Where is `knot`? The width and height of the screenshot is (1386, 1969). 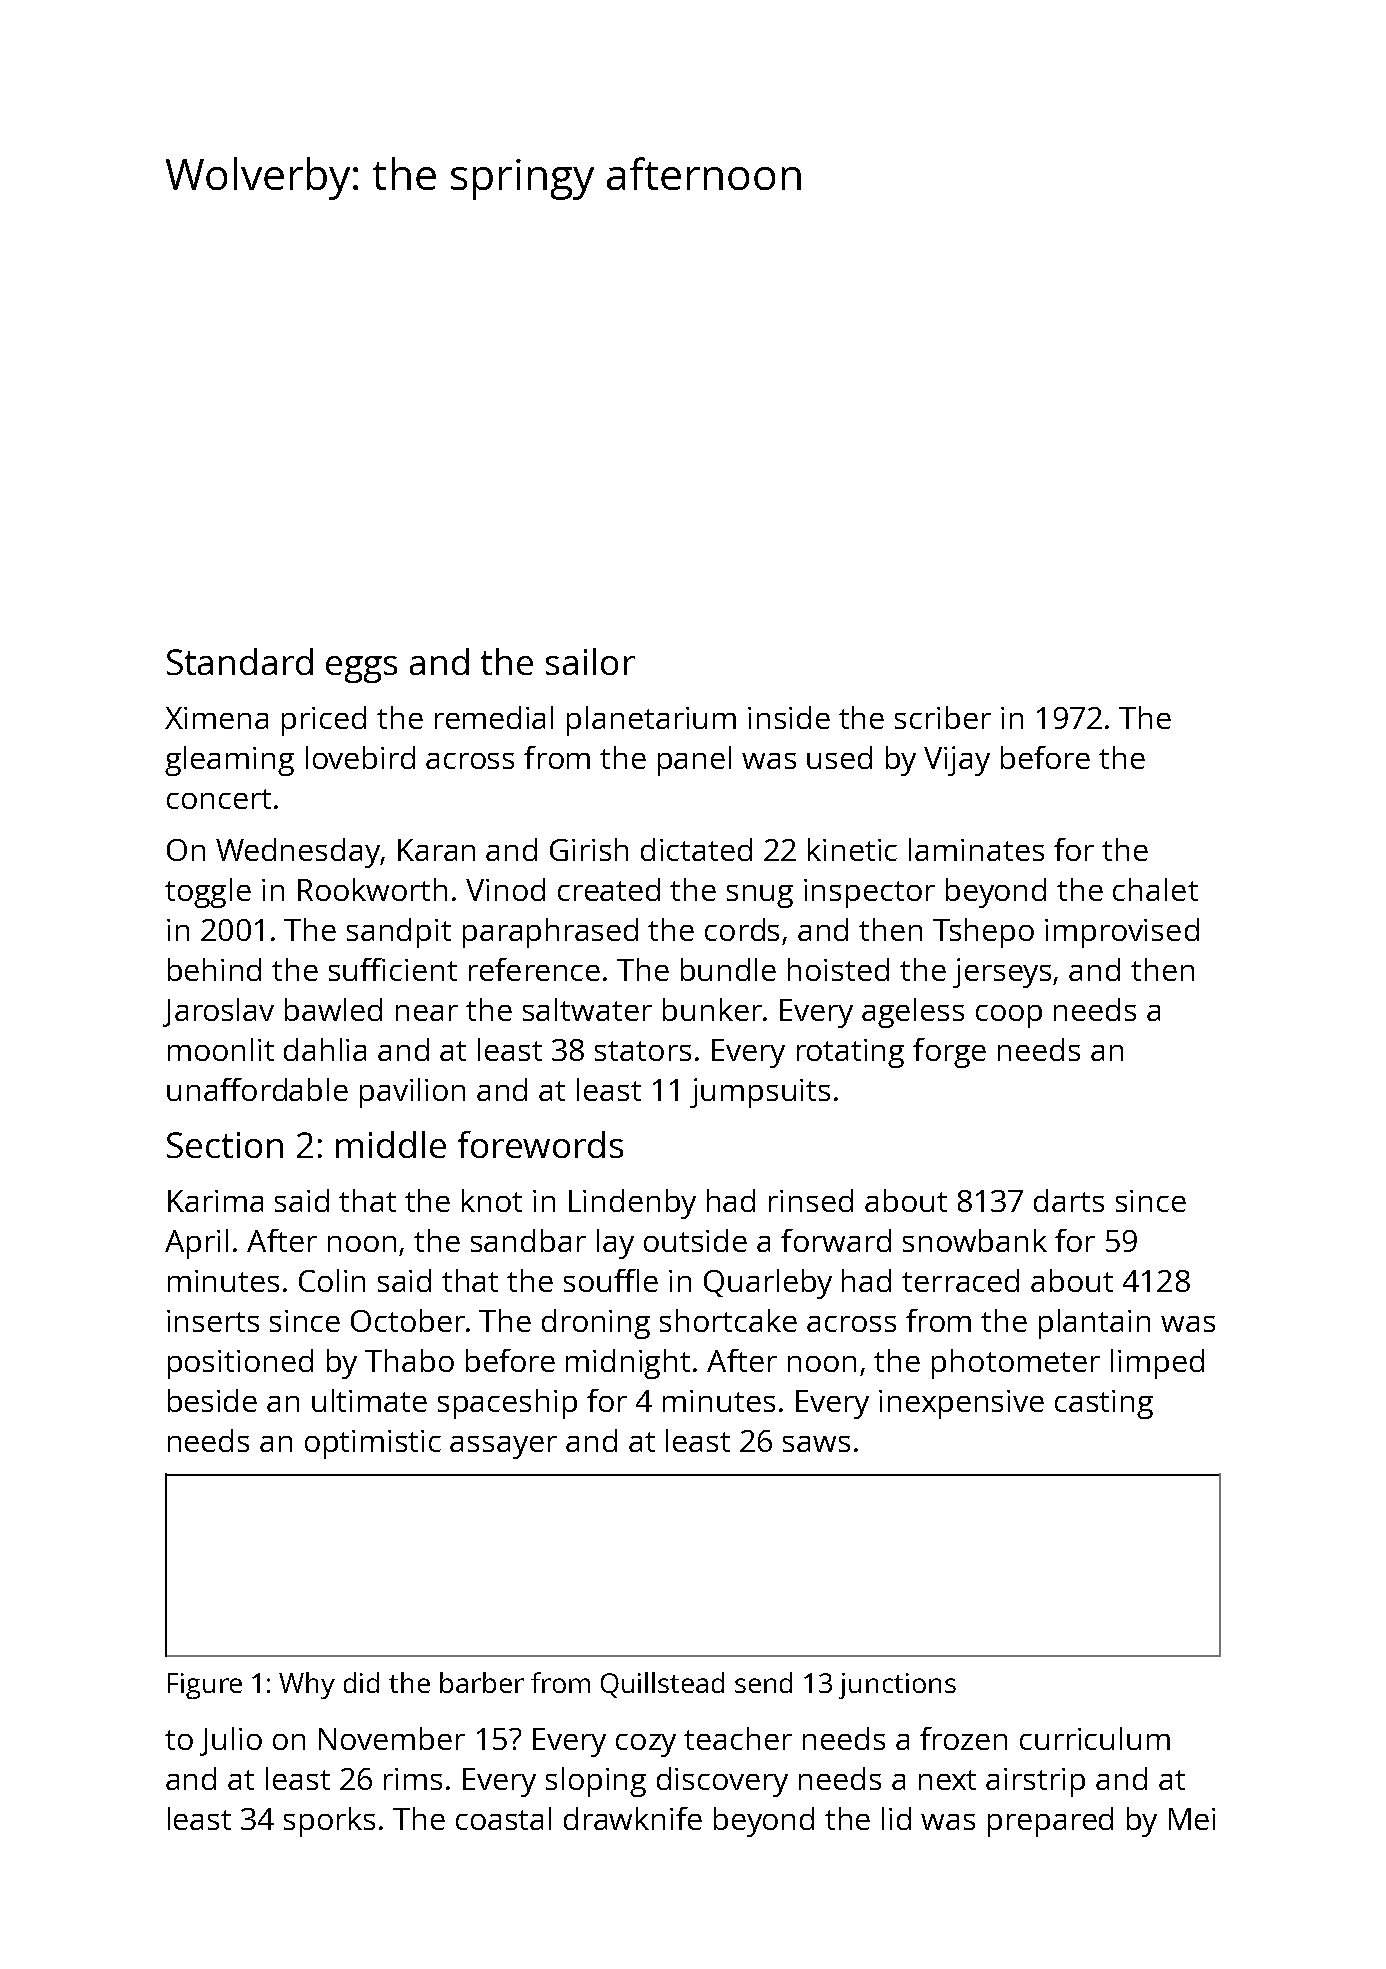
knot is located at coordinates (492, 1200).
